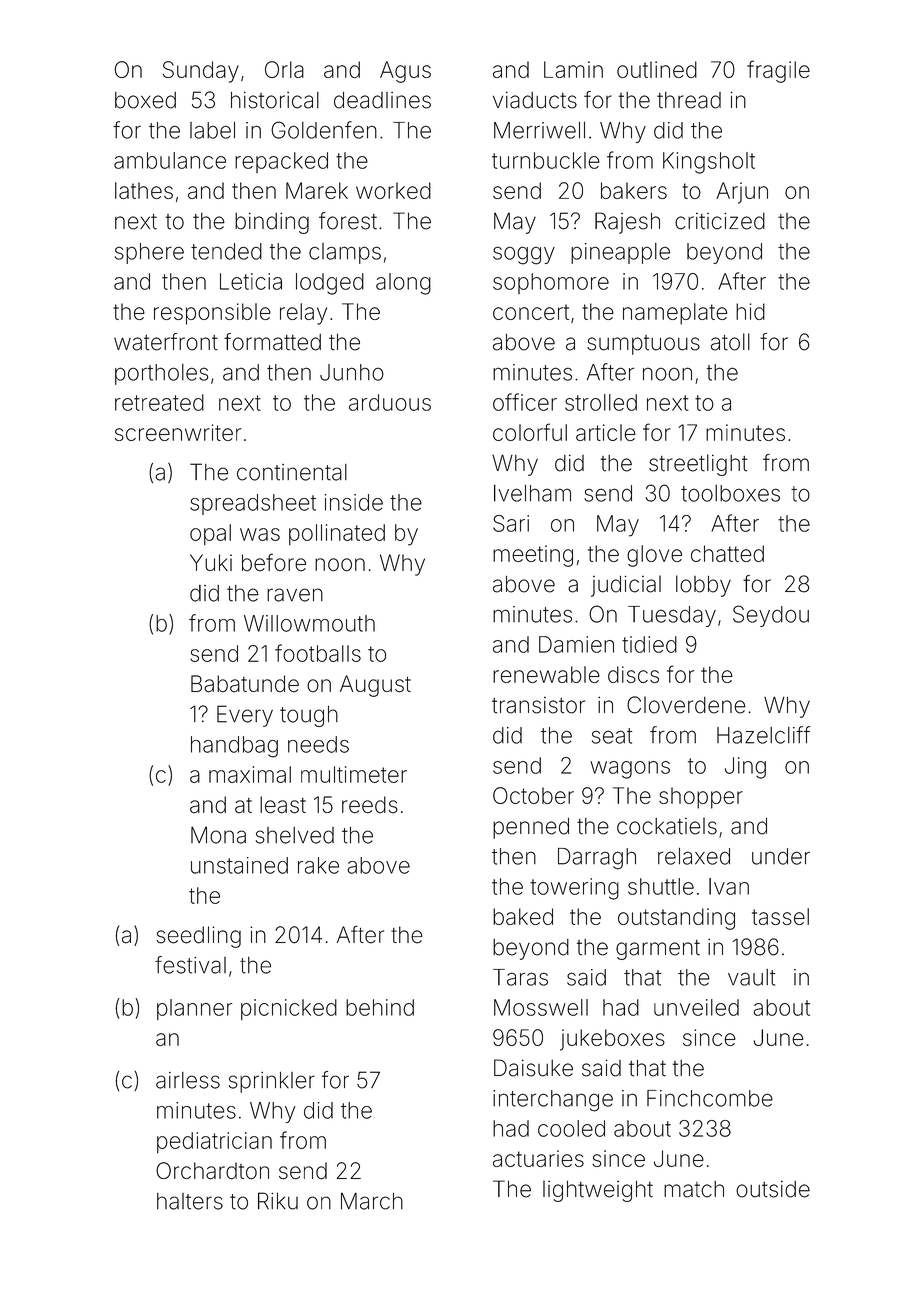 This document has height=1311, width=924. What do you see at coordinates (694, 856) in the document?
I see `relaxed` at bounding box center [694, 856].
